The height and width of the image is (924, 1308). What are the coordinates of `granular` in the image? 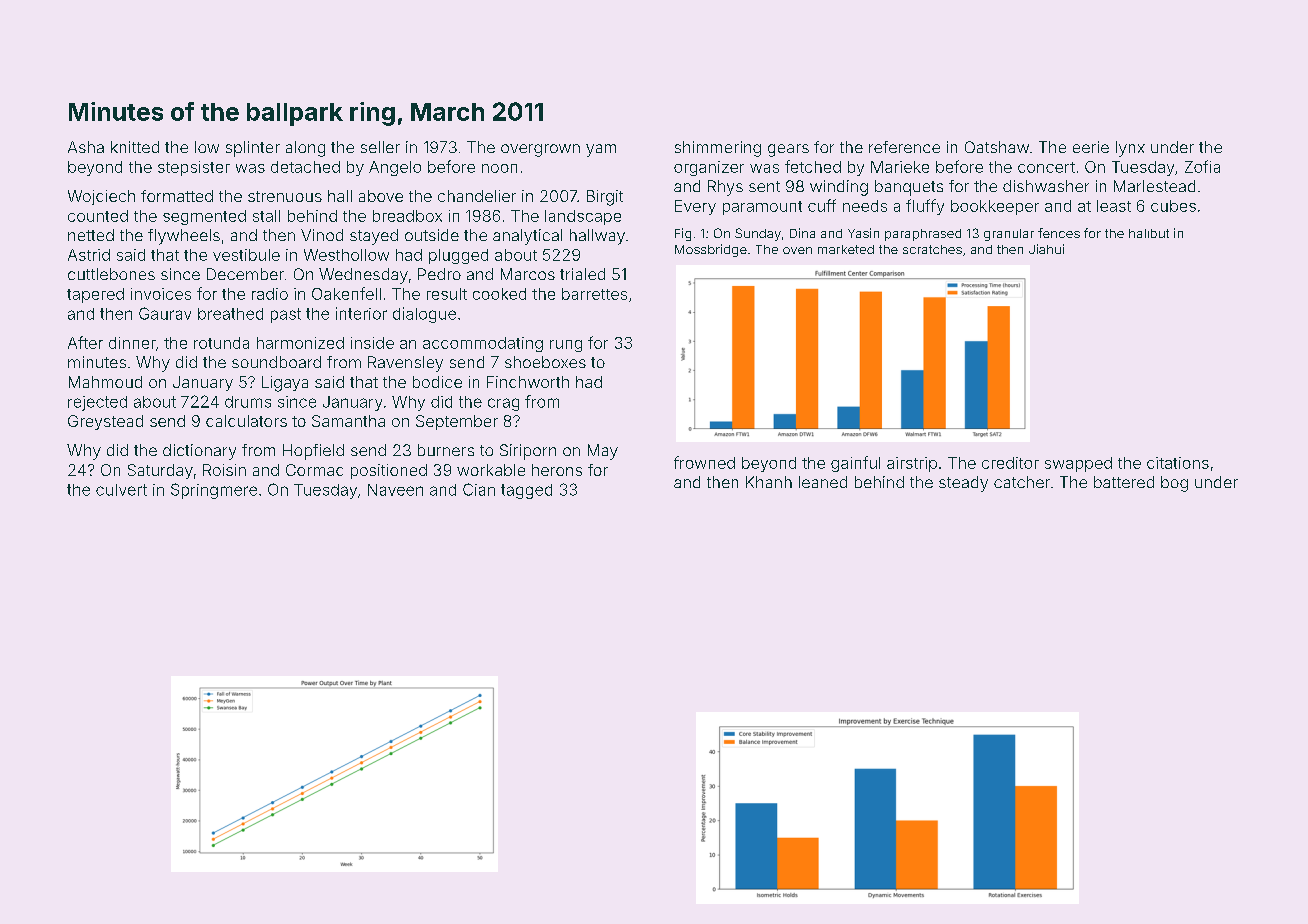 It's located at (1009, 235).
